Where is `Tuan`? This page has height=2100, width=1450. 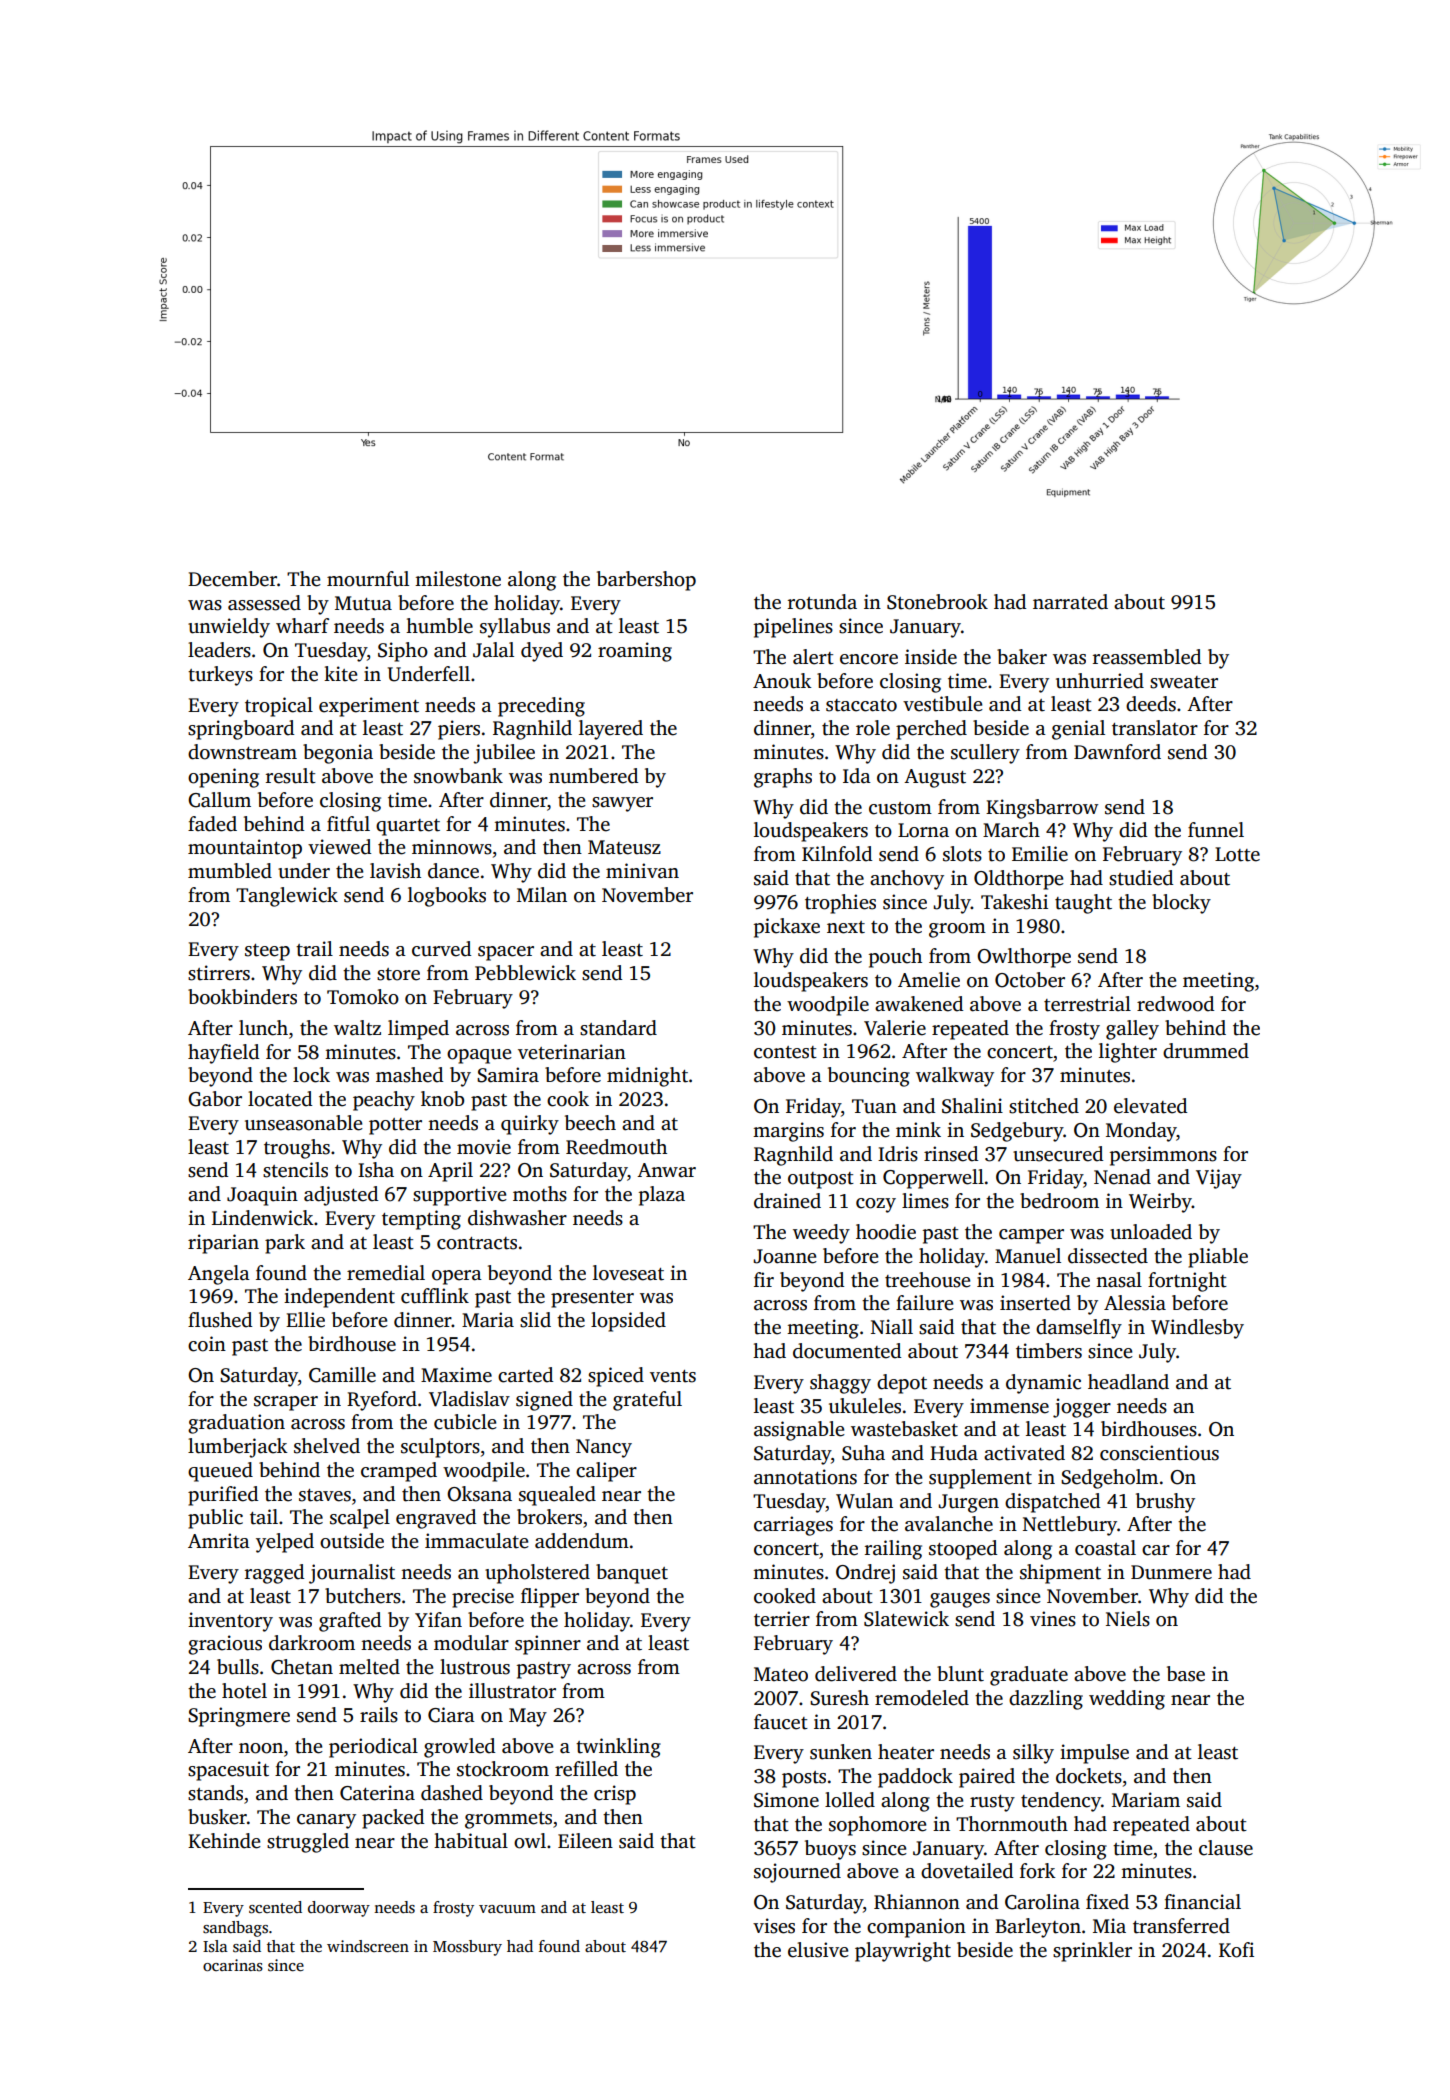 Tuan is located at coordinates (874, 1106).
